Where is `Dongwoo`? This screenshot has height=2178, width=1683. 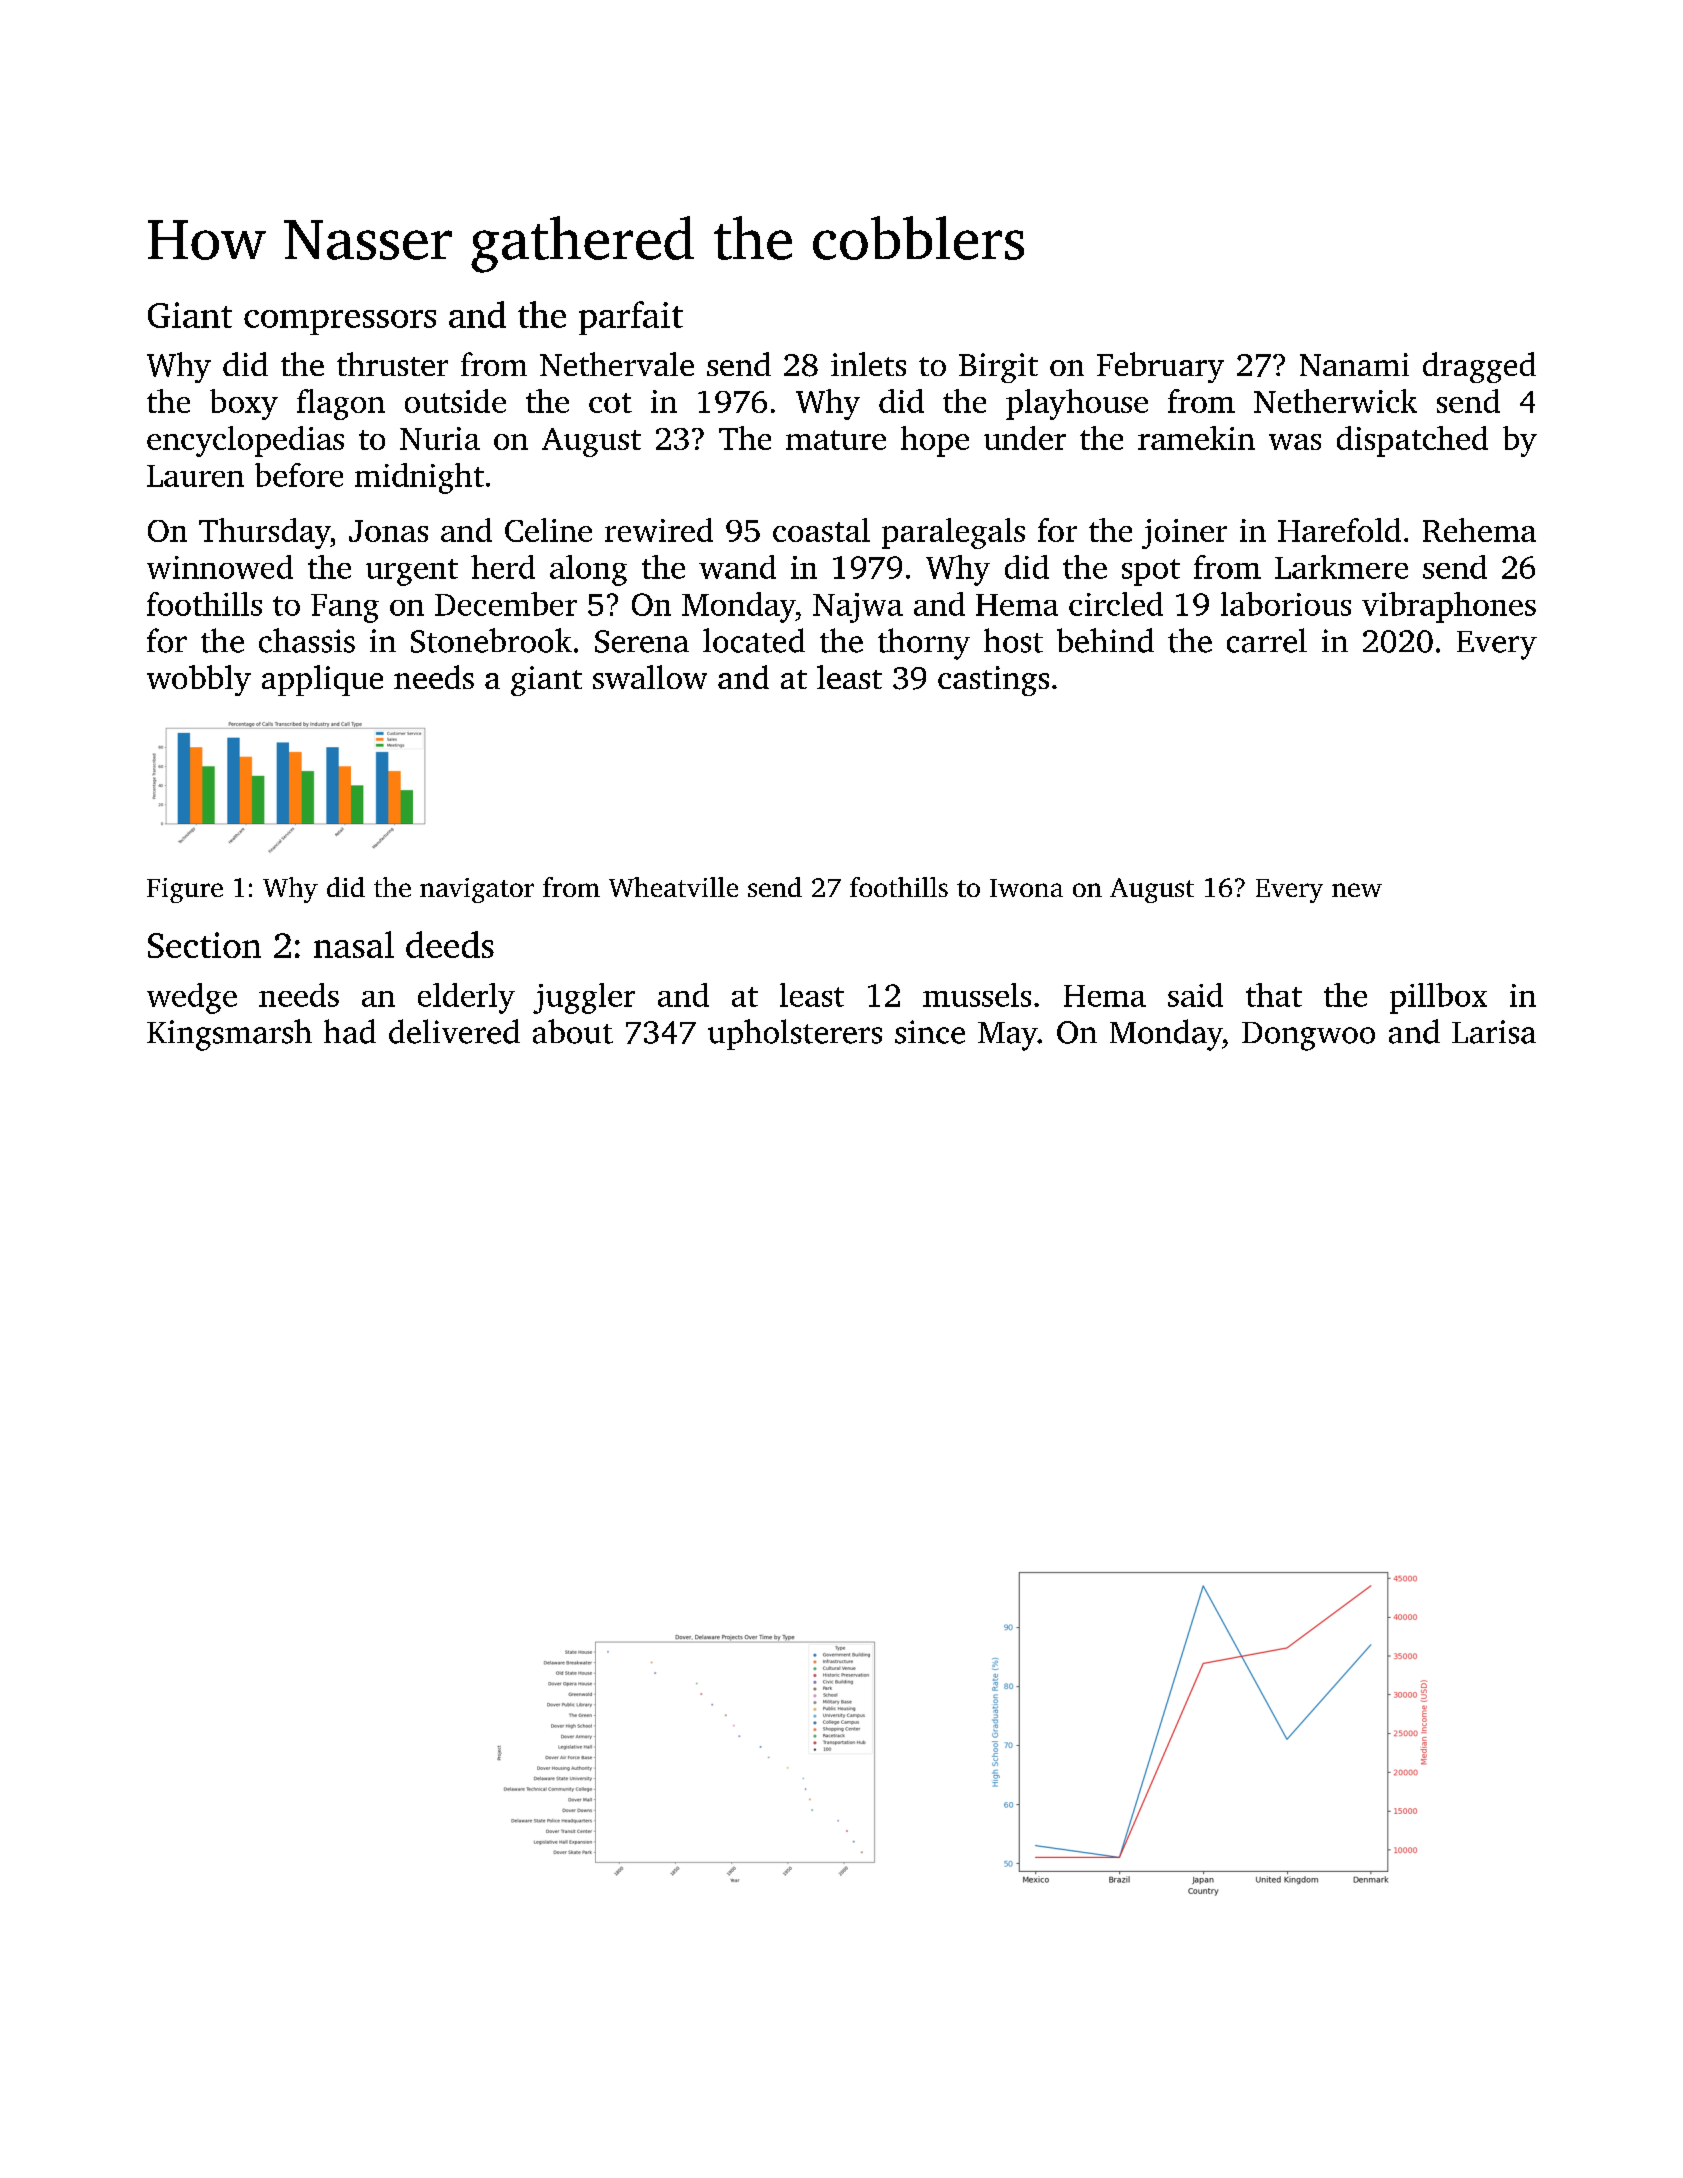
Dongwoo is located at coordinates (1308, 1036).
